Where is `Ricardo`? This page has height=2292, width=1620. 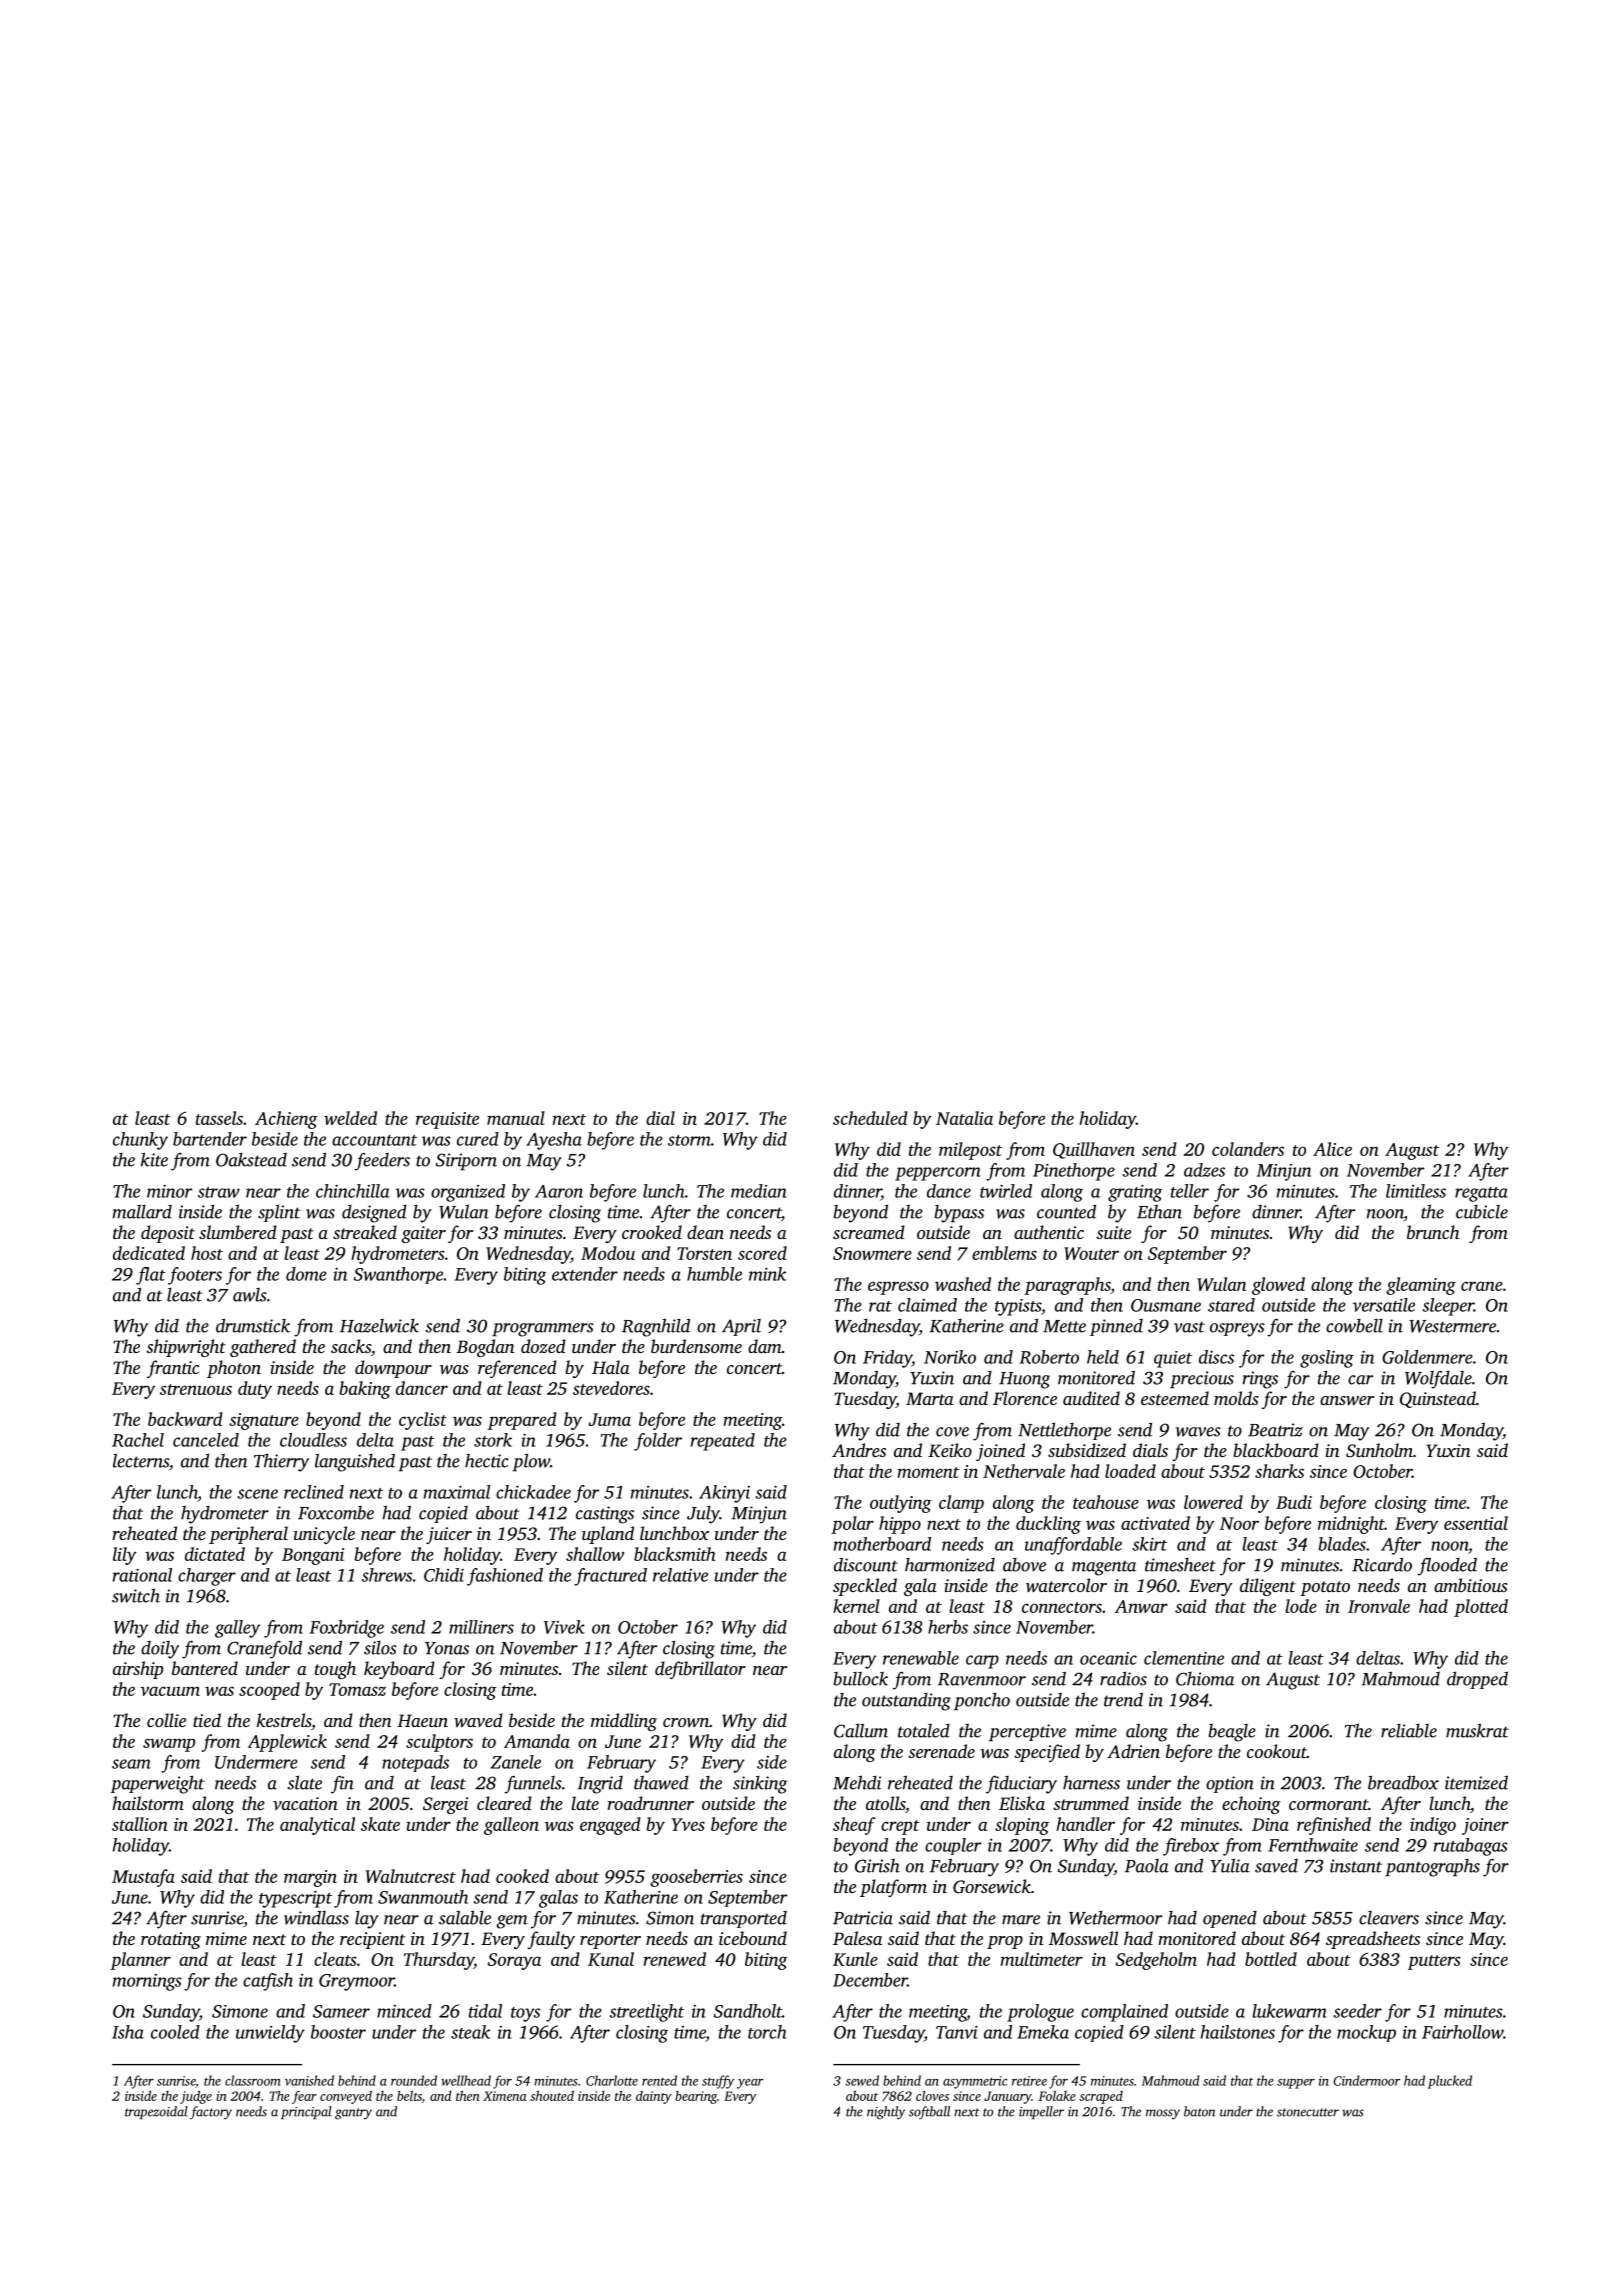
Ricardo is located at coordinates (1382, 1564).
